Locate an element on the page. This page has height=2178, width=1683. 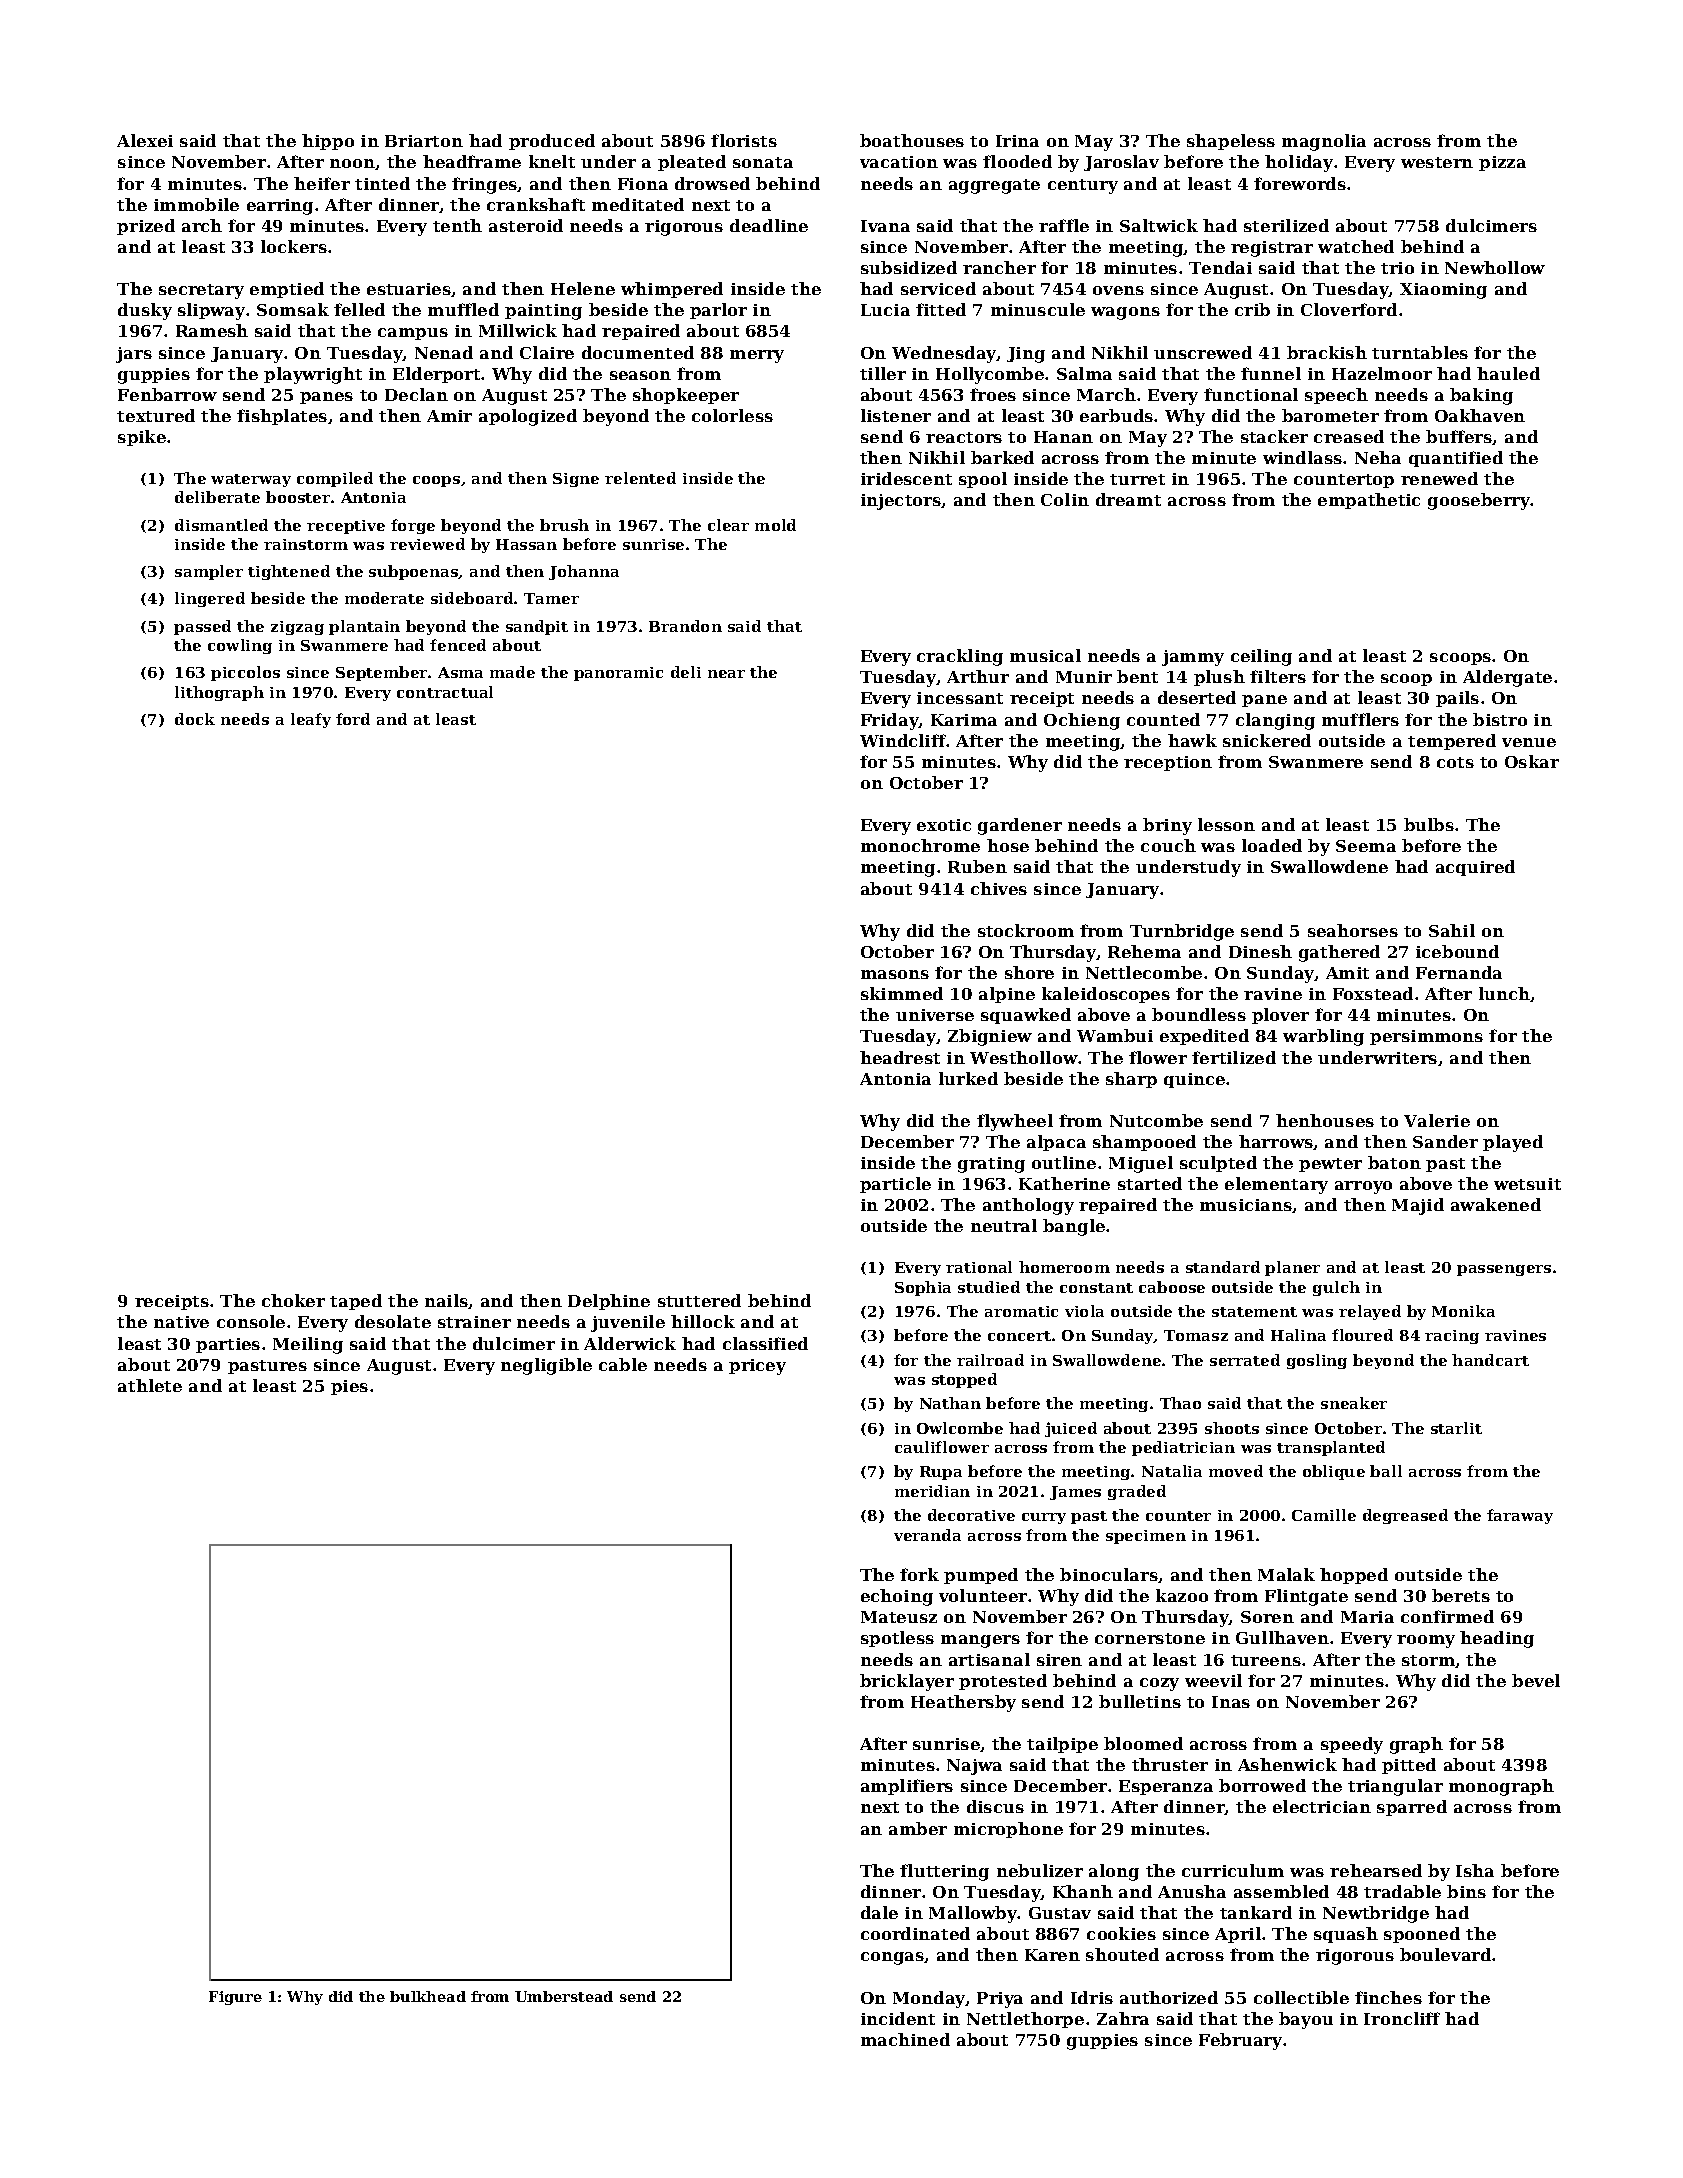
season is located at coordinates (640, 375).
